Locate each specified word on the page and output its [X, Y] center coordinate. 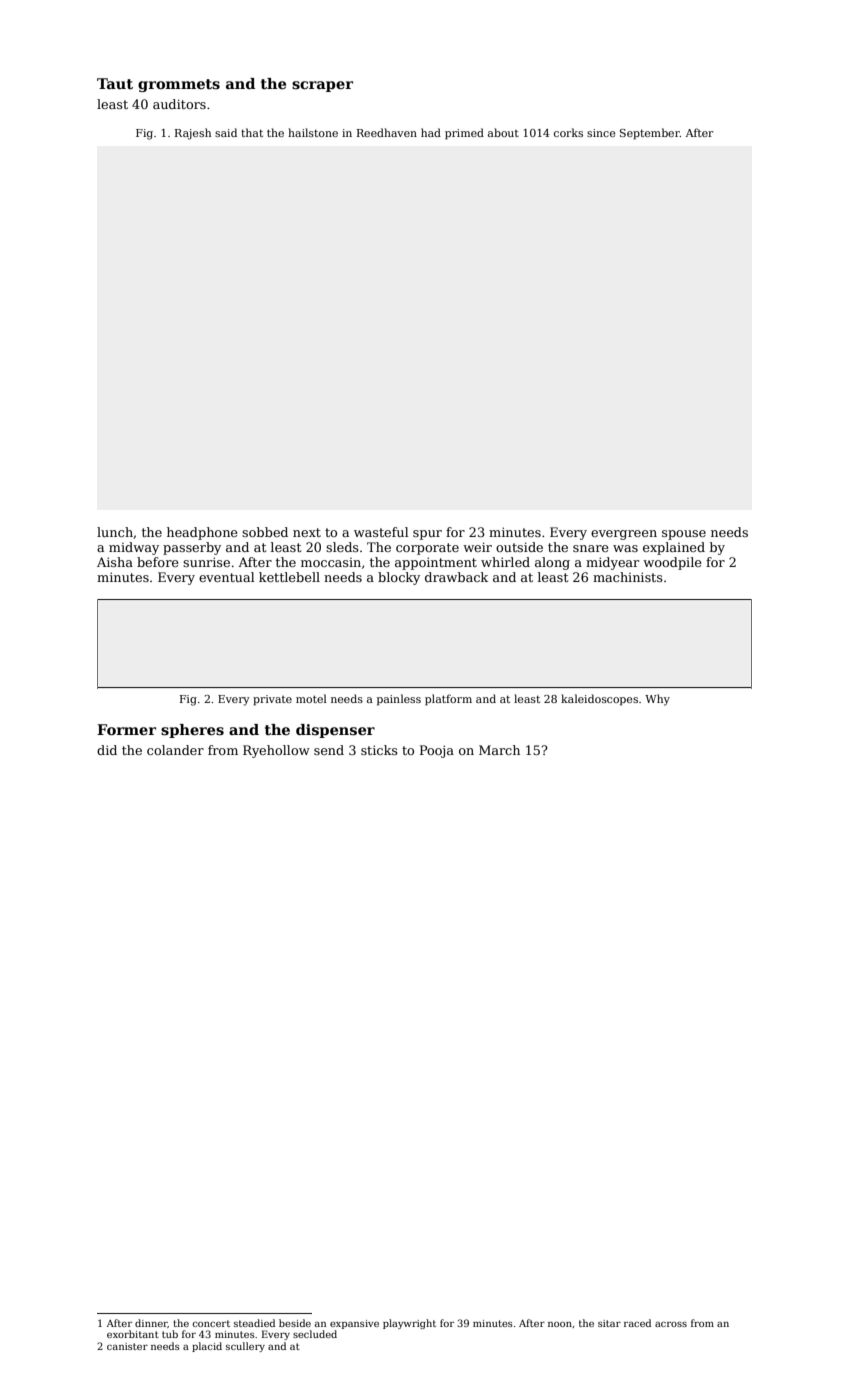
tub [170, 1334]
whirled [505, 562]
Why [657, 700]
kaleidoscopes [599, 700]
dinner [151, 1323]
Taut [115, 83]
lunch [115, 532]
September [650, 134]
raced [637, 1323]
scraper [322, 86]
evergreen [624, 535]
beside [295, 1323]
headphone [202, 533]
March [499, 750]
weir [477, 547]
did [107, 750]
